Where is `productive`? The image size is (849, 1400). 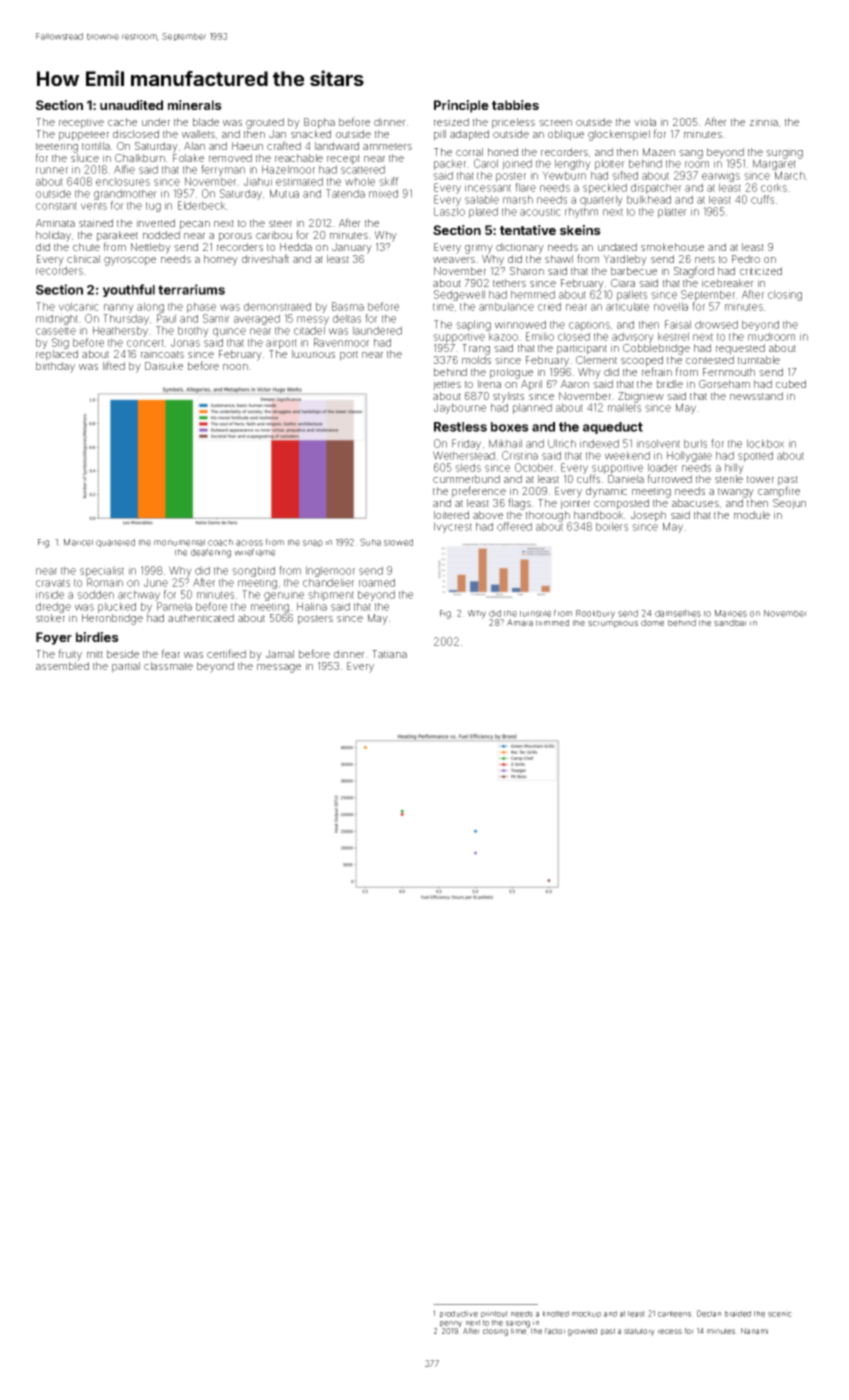
productive is located at coordinates (459, 1314).
